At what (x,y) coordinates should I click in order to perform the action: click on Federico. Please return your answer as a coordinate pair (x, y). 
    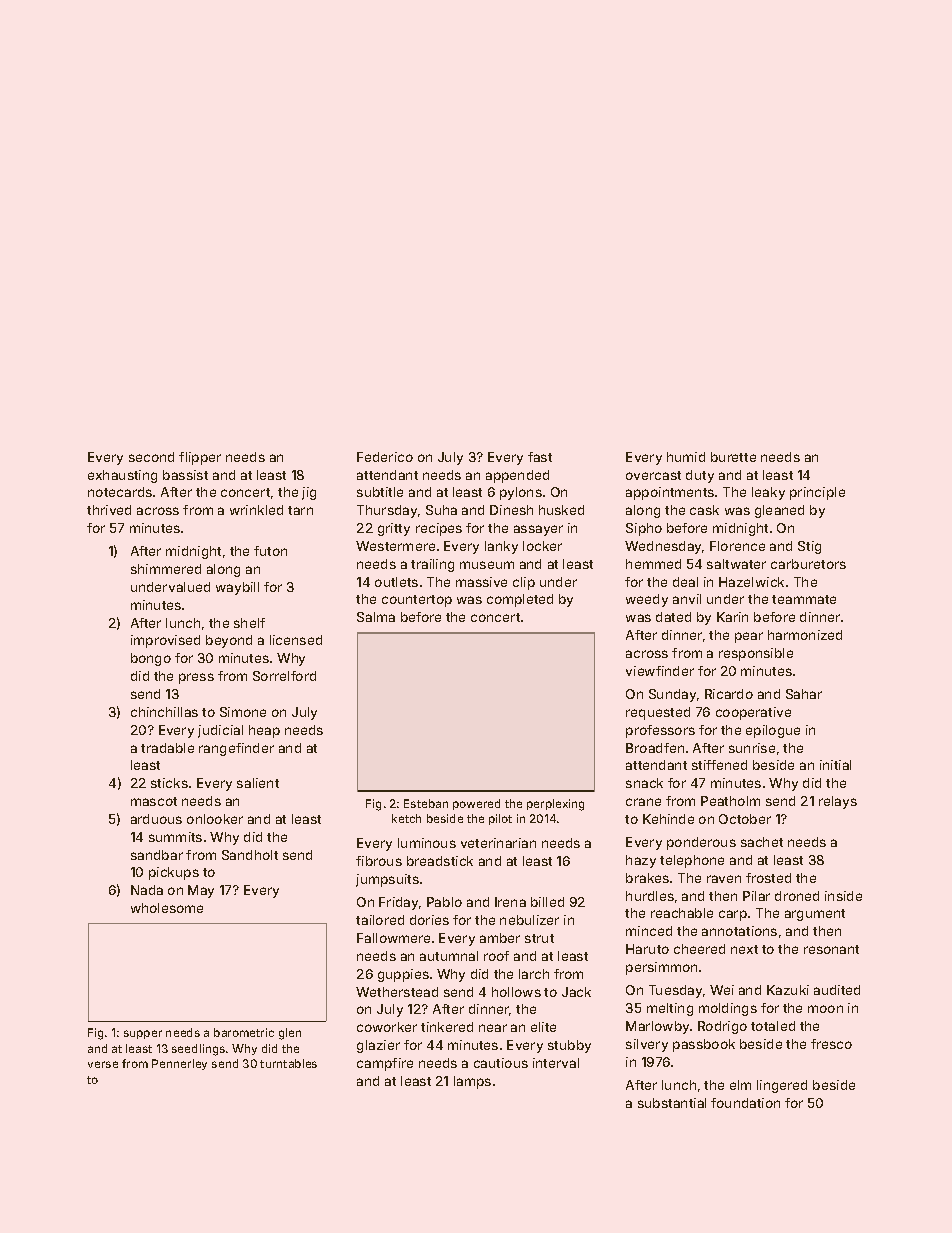
    Looking at the image, I should click on (385, 457).
